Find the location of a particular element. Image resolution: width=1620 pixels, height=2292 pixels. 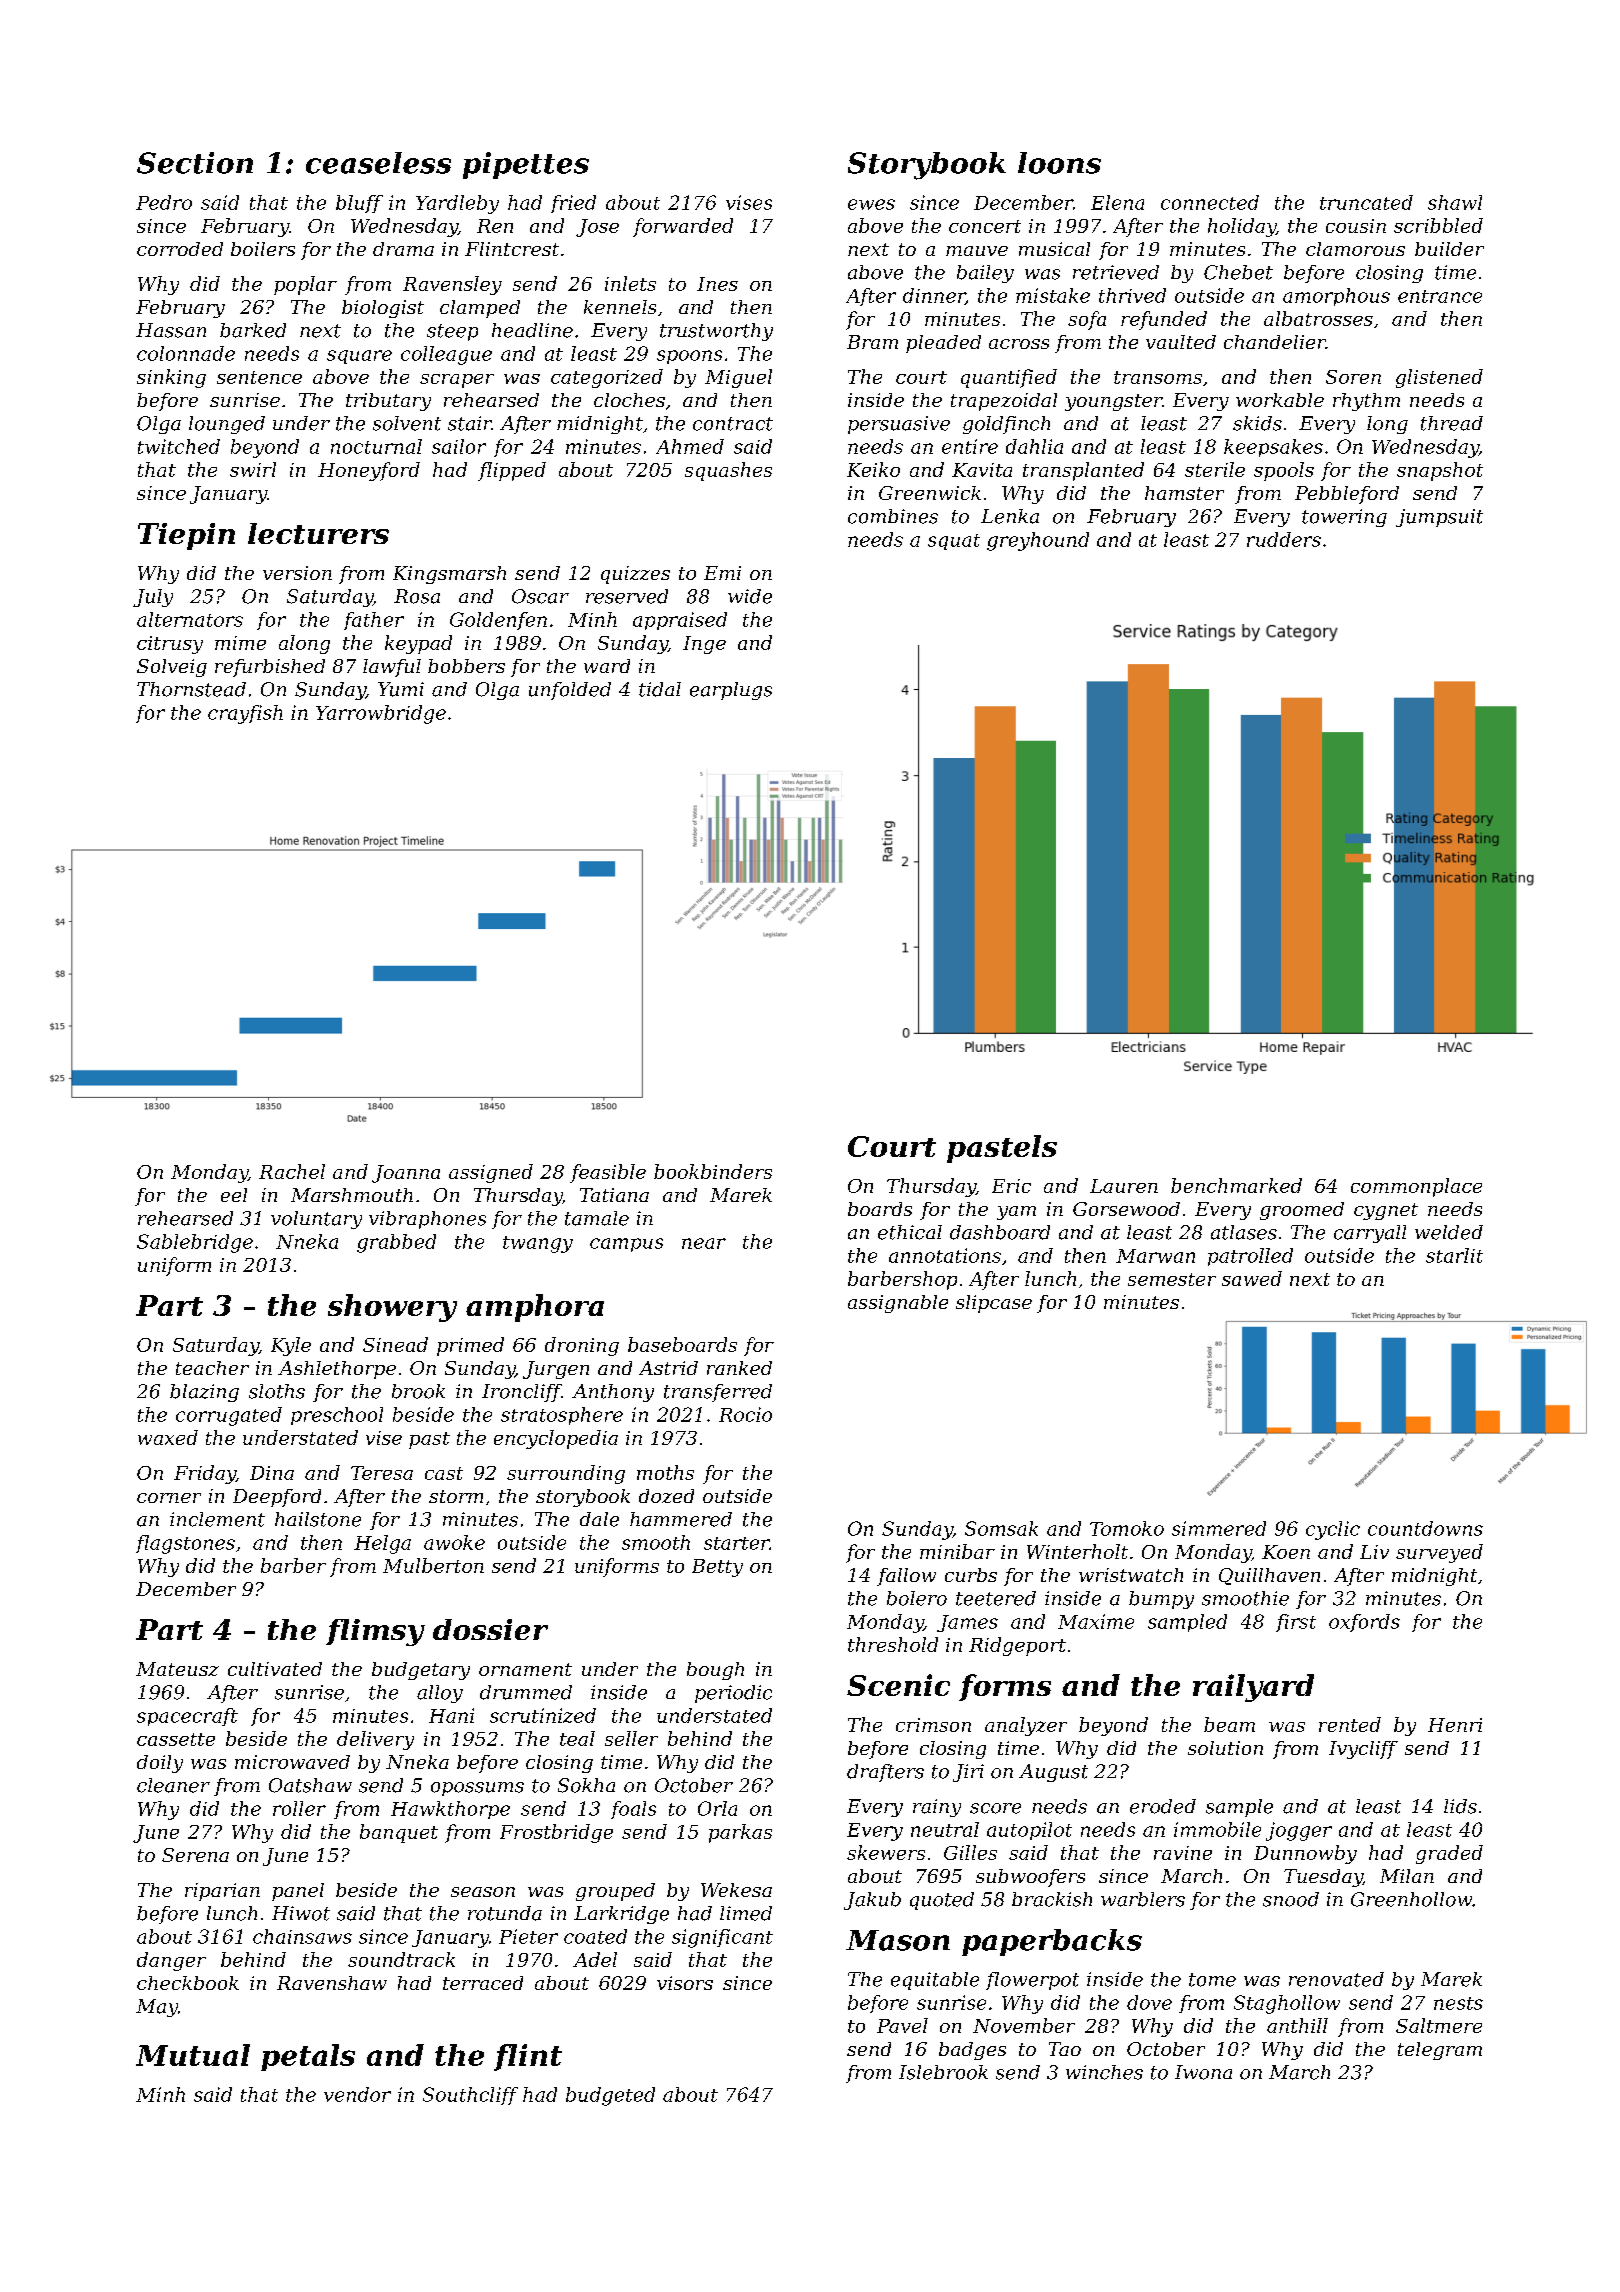

Eric is located at coordinates (1011, 1186).
